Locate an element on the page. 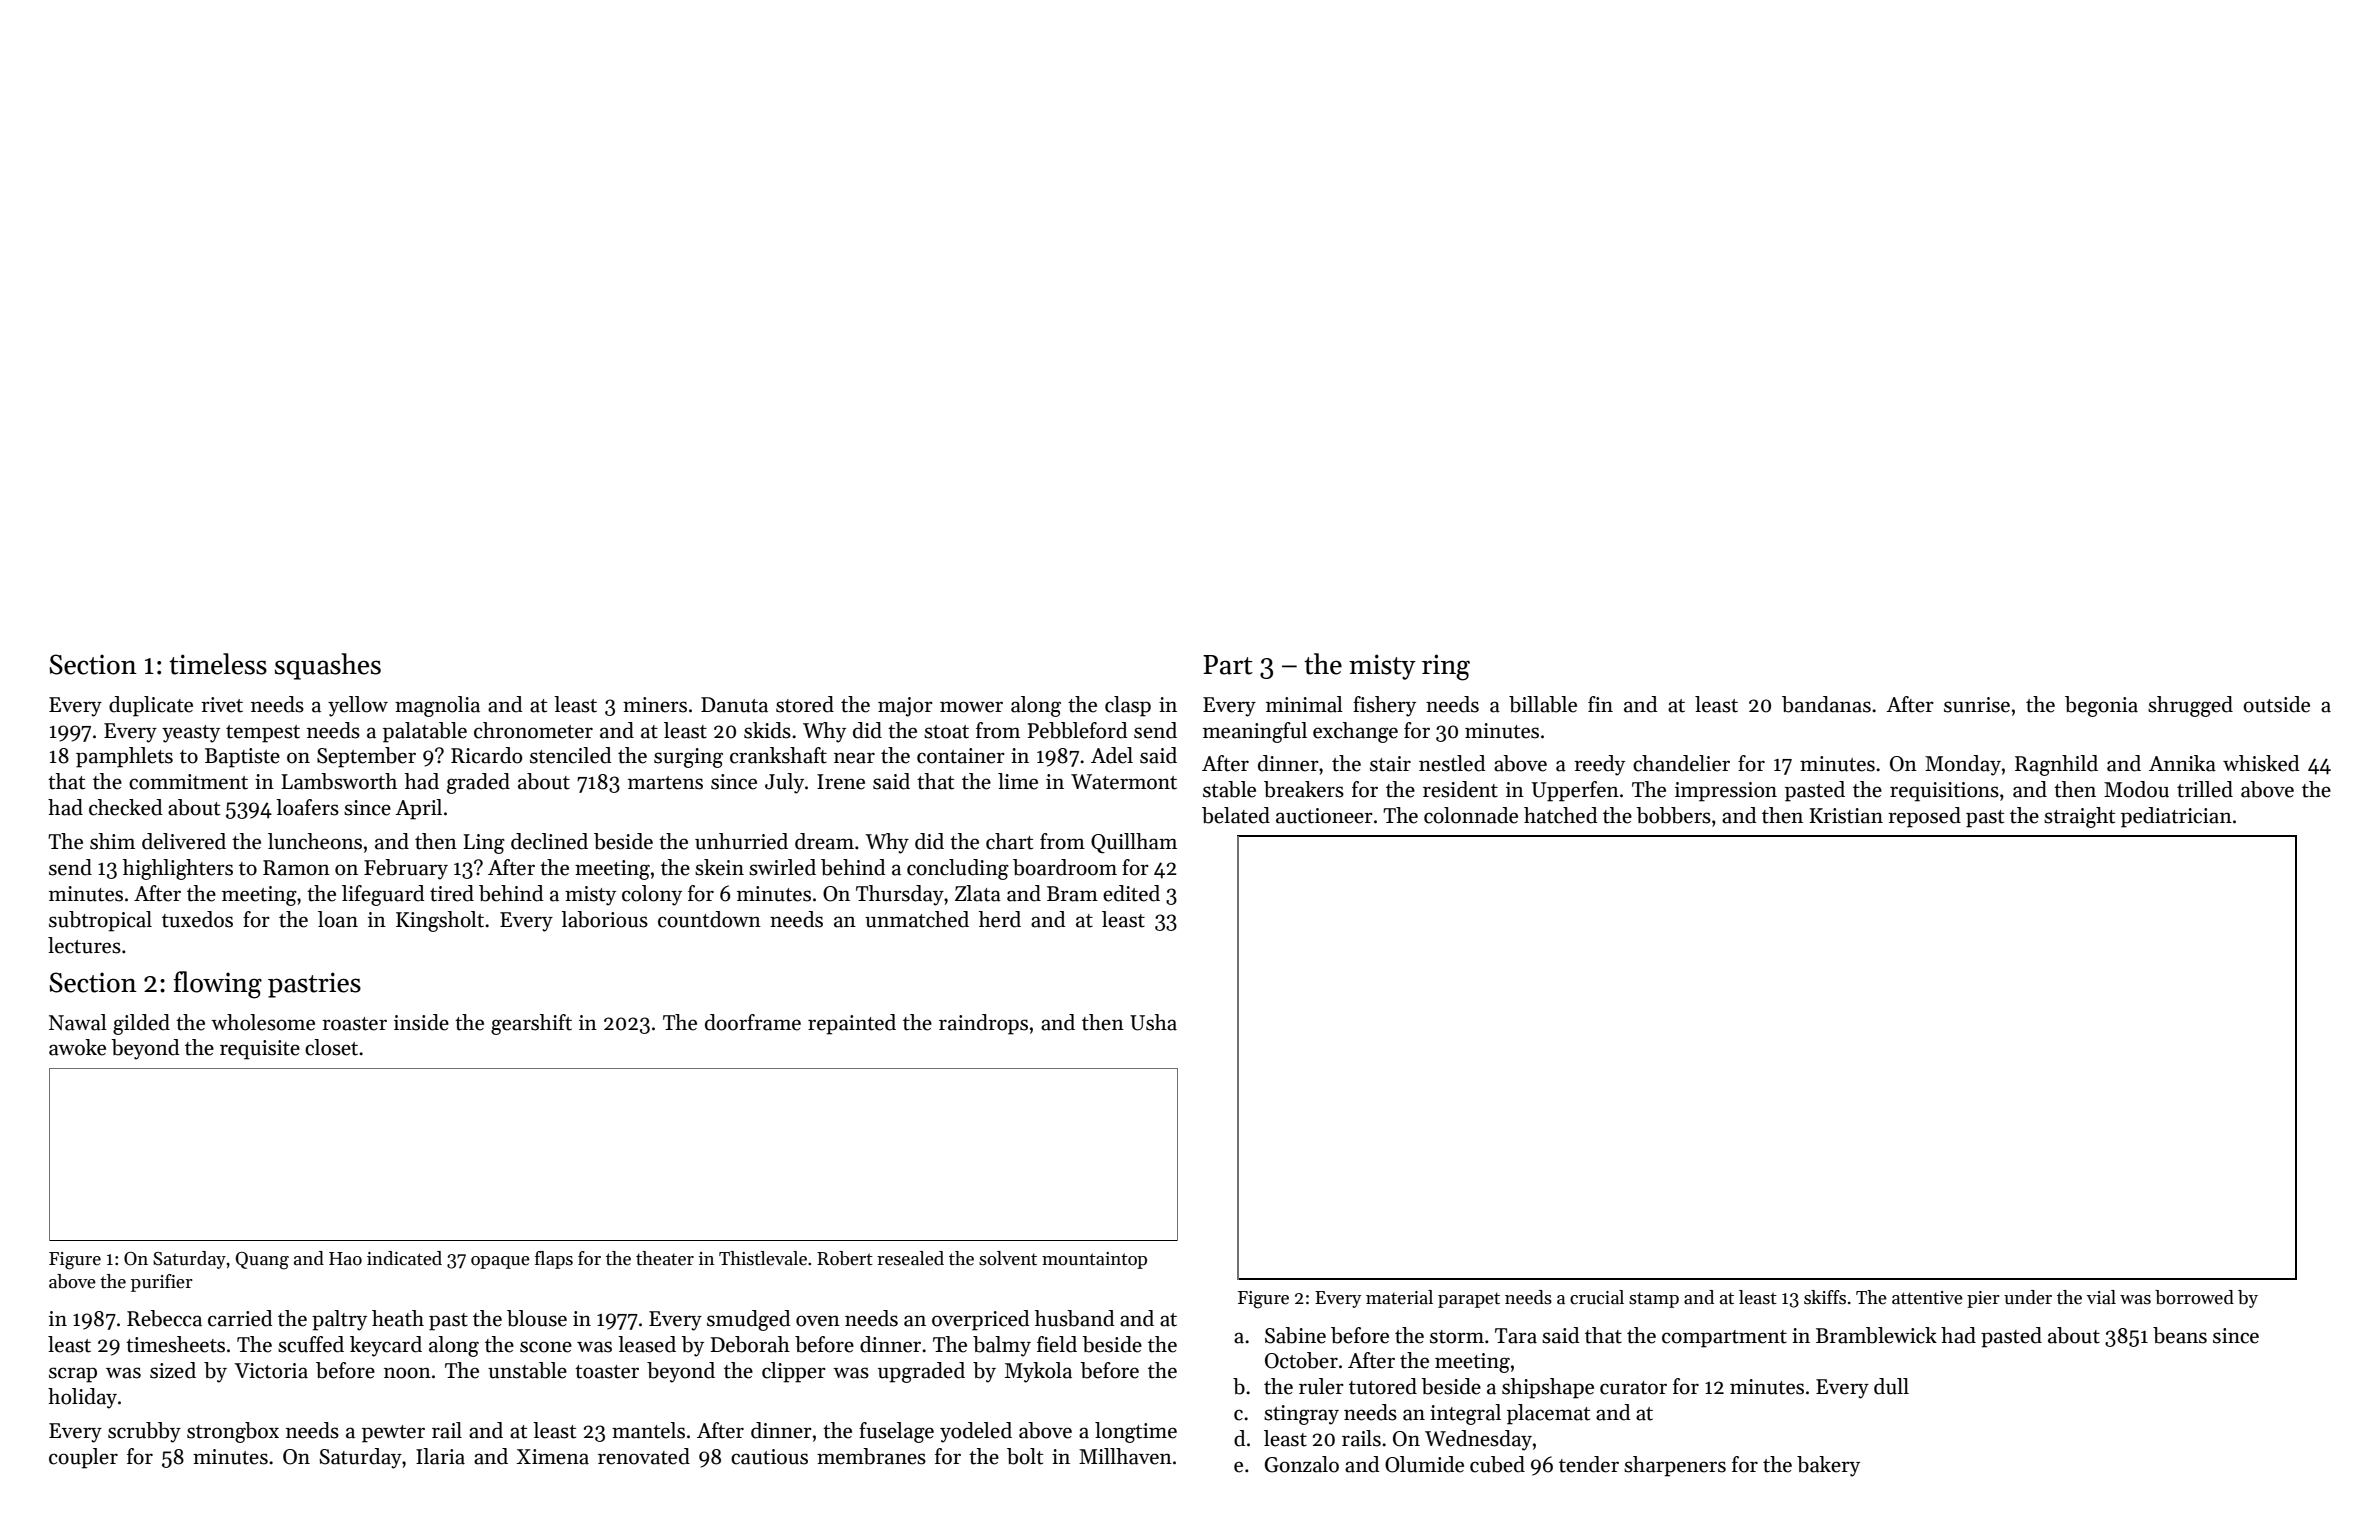 The image size is (2380, 1540). yeasty is located at coordinates (191, 734).
